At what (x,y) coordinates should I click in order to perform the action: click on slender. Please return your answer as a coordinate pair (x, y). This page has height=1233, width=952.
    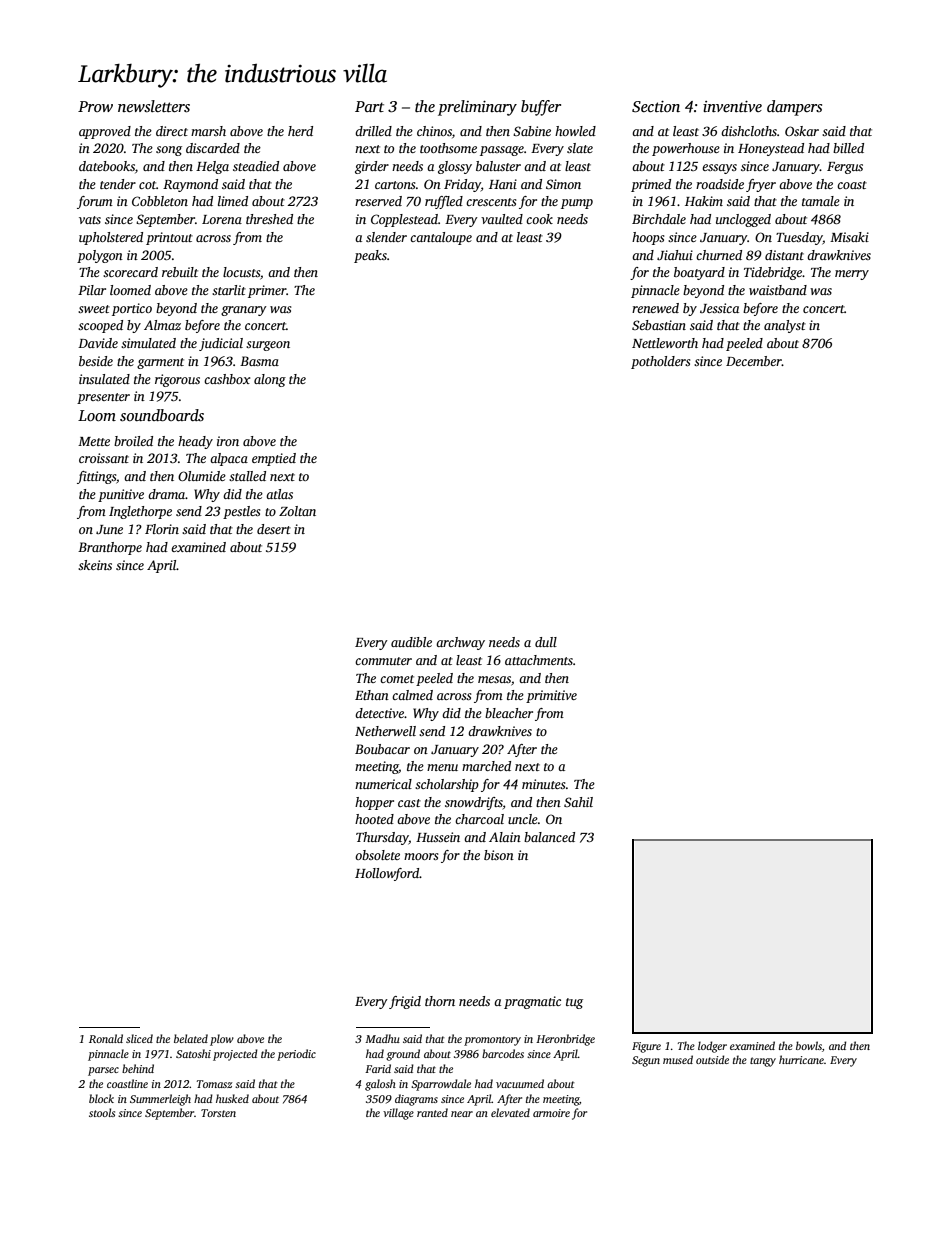
    Looking at the image, I should click on (386, 237).
